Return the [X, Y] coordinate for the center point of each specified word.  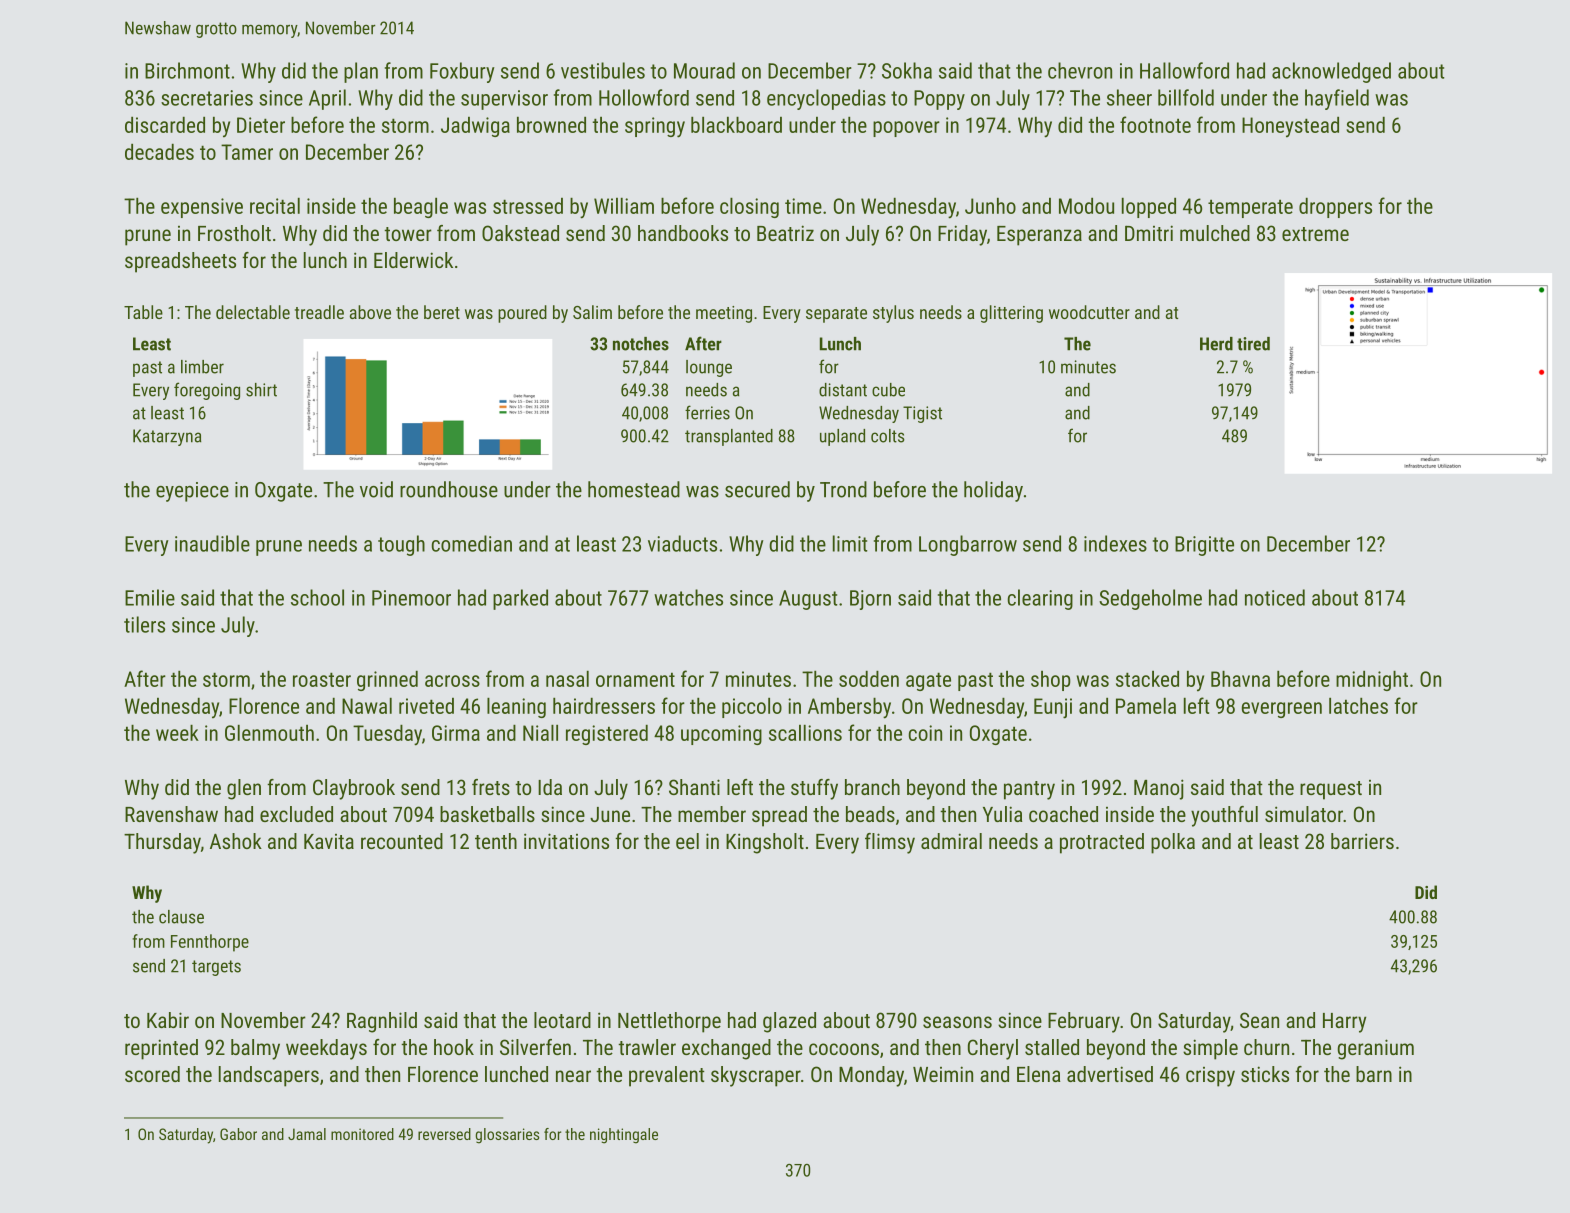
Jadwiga [475, 127]
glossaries [507, 1136]
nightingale [624, 1136]
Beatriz [785, 233]
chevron [1080, 70]
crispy [1210, 1077]
